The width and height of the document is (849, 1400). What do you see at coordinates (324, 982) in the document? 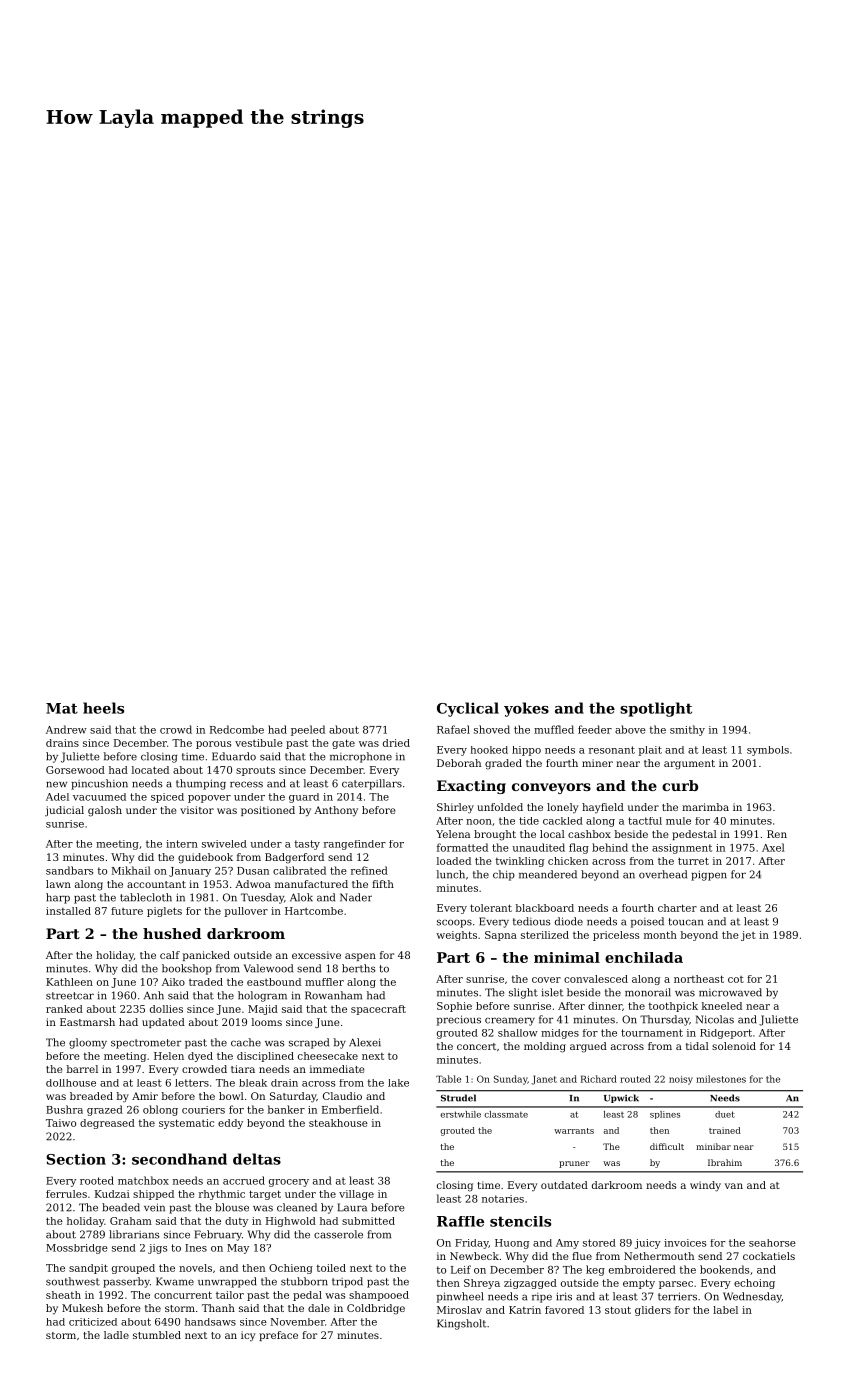
I see `muffler` at bounding box center [324, 982].
